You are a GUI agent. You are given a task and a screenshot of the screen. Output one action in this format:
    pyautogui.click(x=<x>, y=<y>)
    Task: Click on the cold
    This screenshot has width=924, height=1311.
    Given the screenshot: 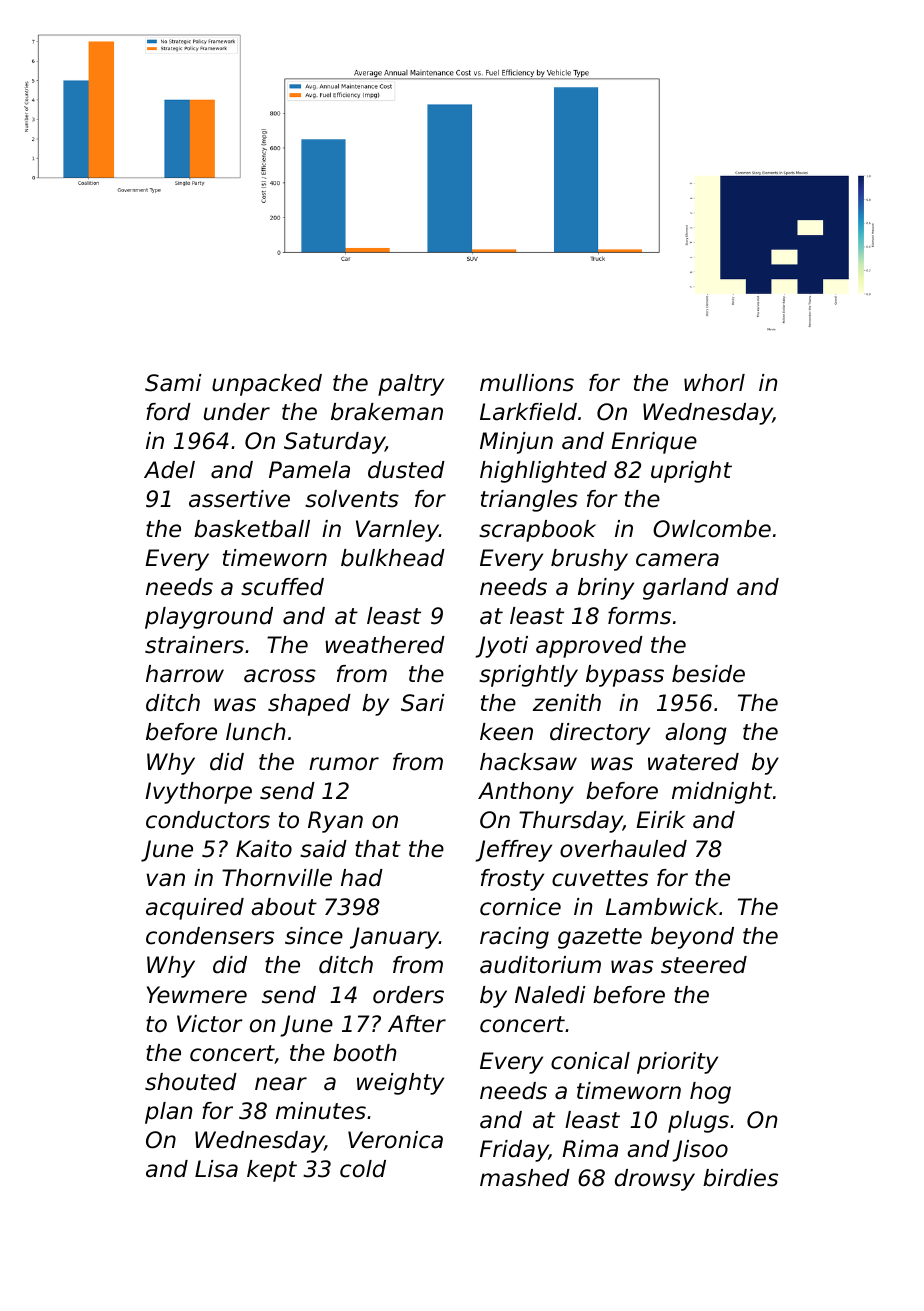 What is the action you would take?
    pyautogui.click(x=363, y=1169)
